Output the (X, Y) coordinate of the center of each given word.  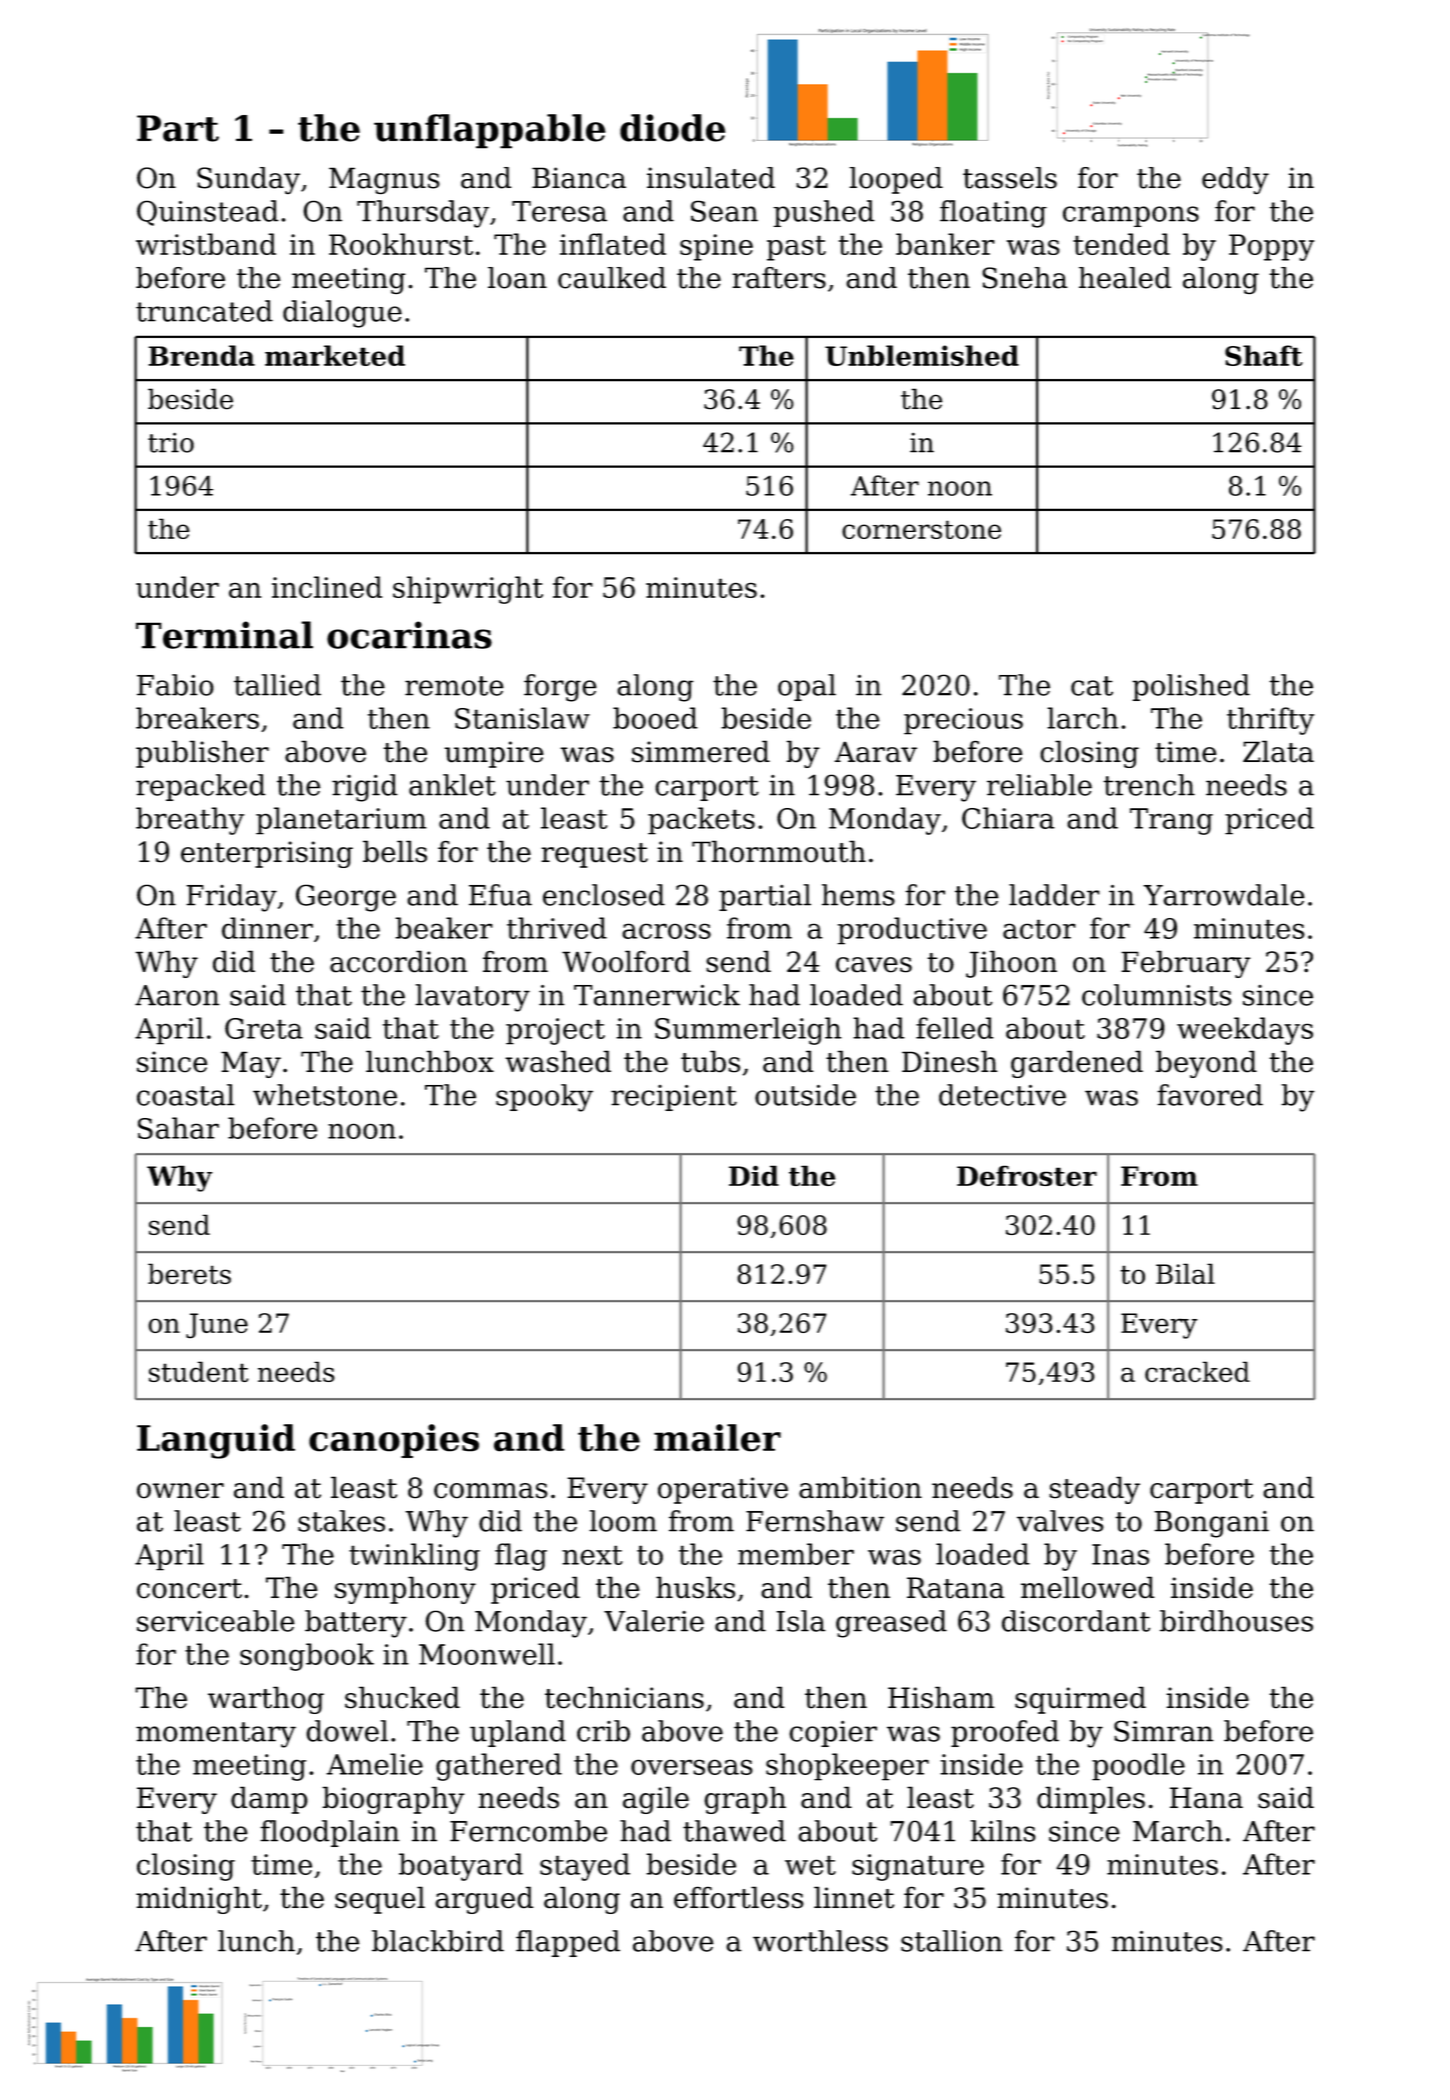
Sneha (1025, 278)
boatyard (461, 1867)
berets (189, 1273)
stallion (952, 1941)
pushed (824, 213)
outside (805, 1095)
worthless (820, 1941)
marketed (335, 355)
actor (1039, 929)
